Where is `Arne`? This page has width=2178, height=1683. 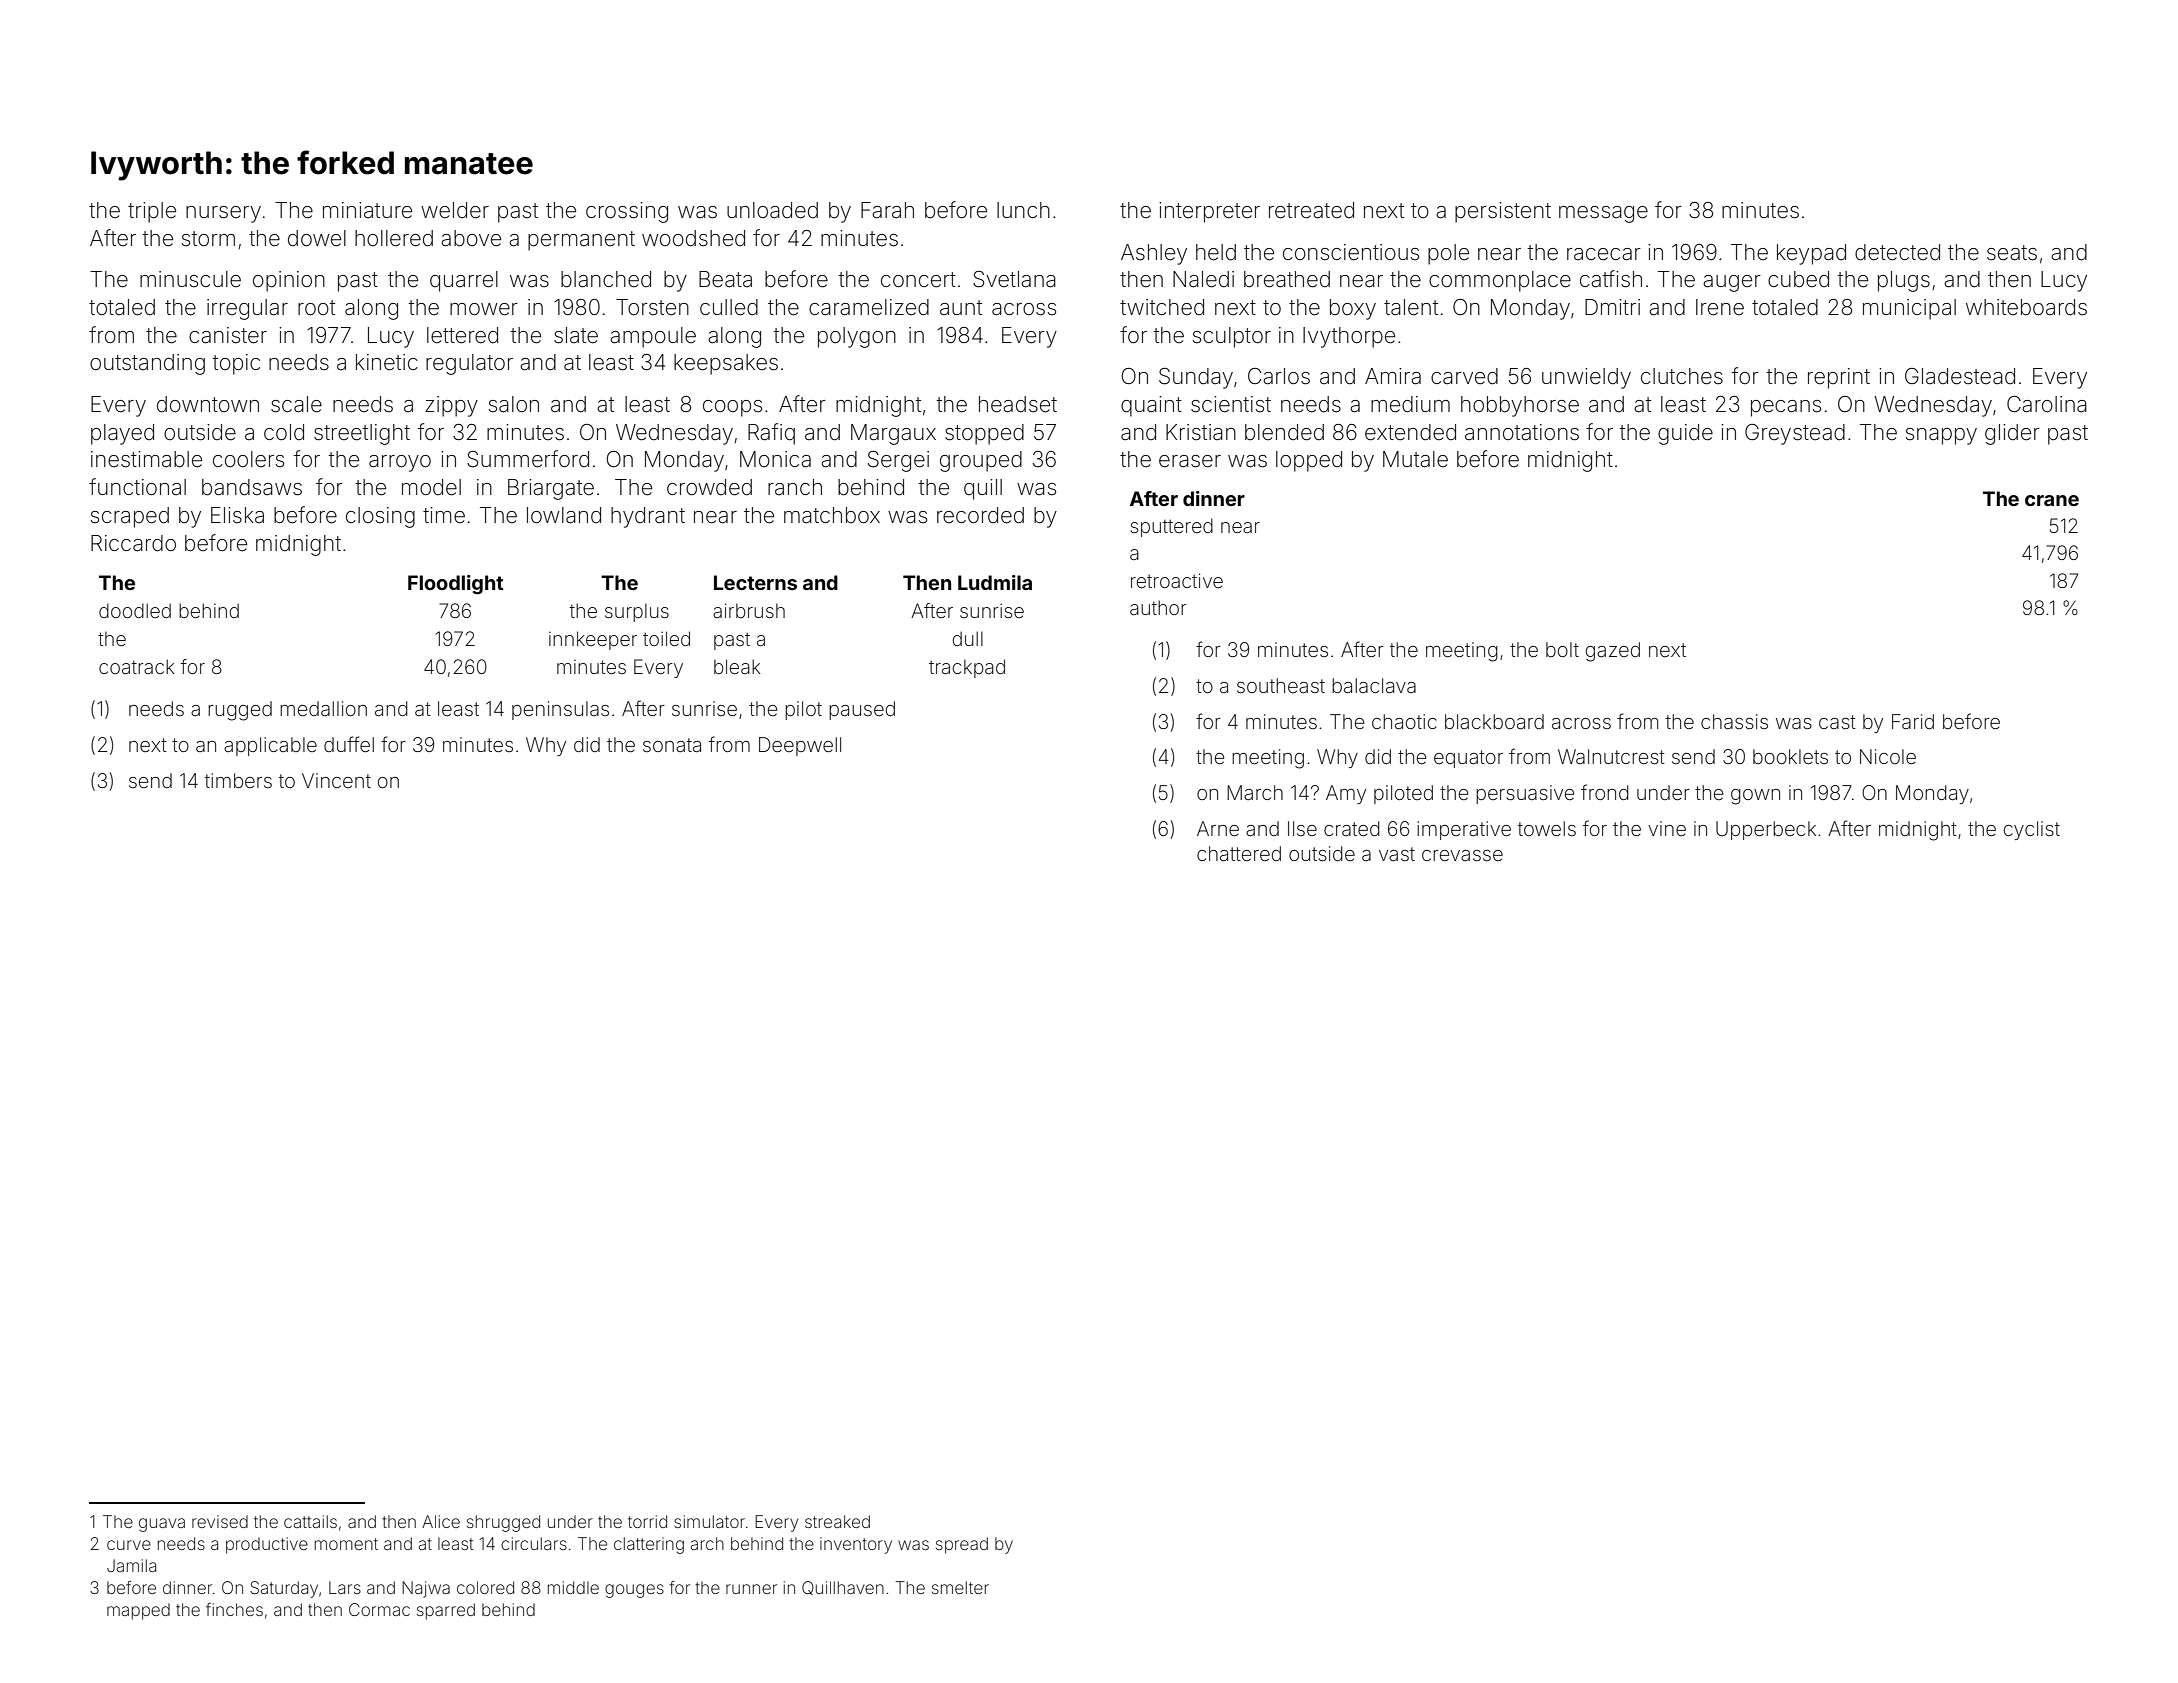 Arne is located at coordinates (1218, 828).
